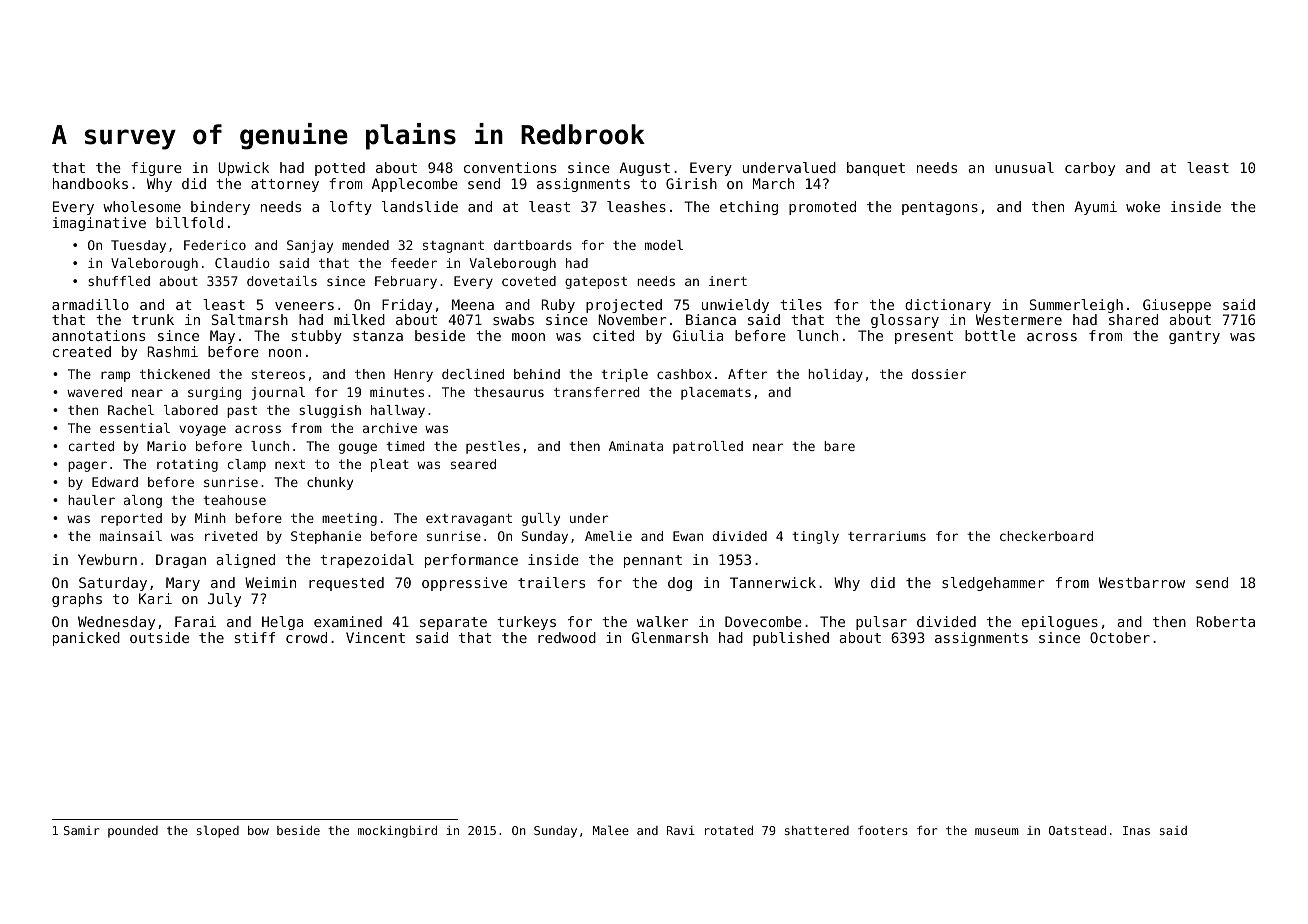  Describe the element at coordinates (81, 830) in the page. I see `Samir` at that location.
